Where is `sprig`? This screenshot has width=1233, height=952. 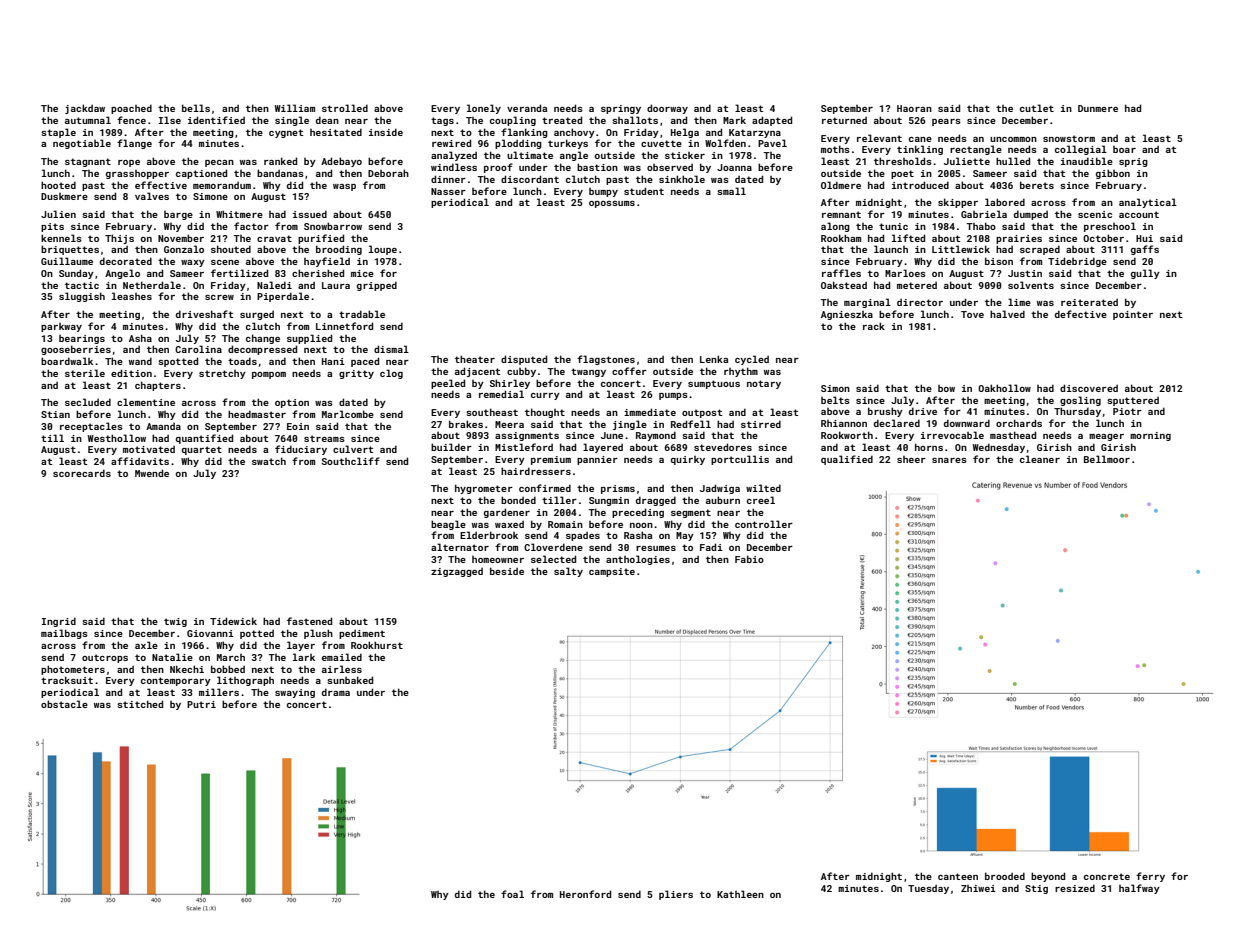
sprig is located at coordinates (1133, 162).
